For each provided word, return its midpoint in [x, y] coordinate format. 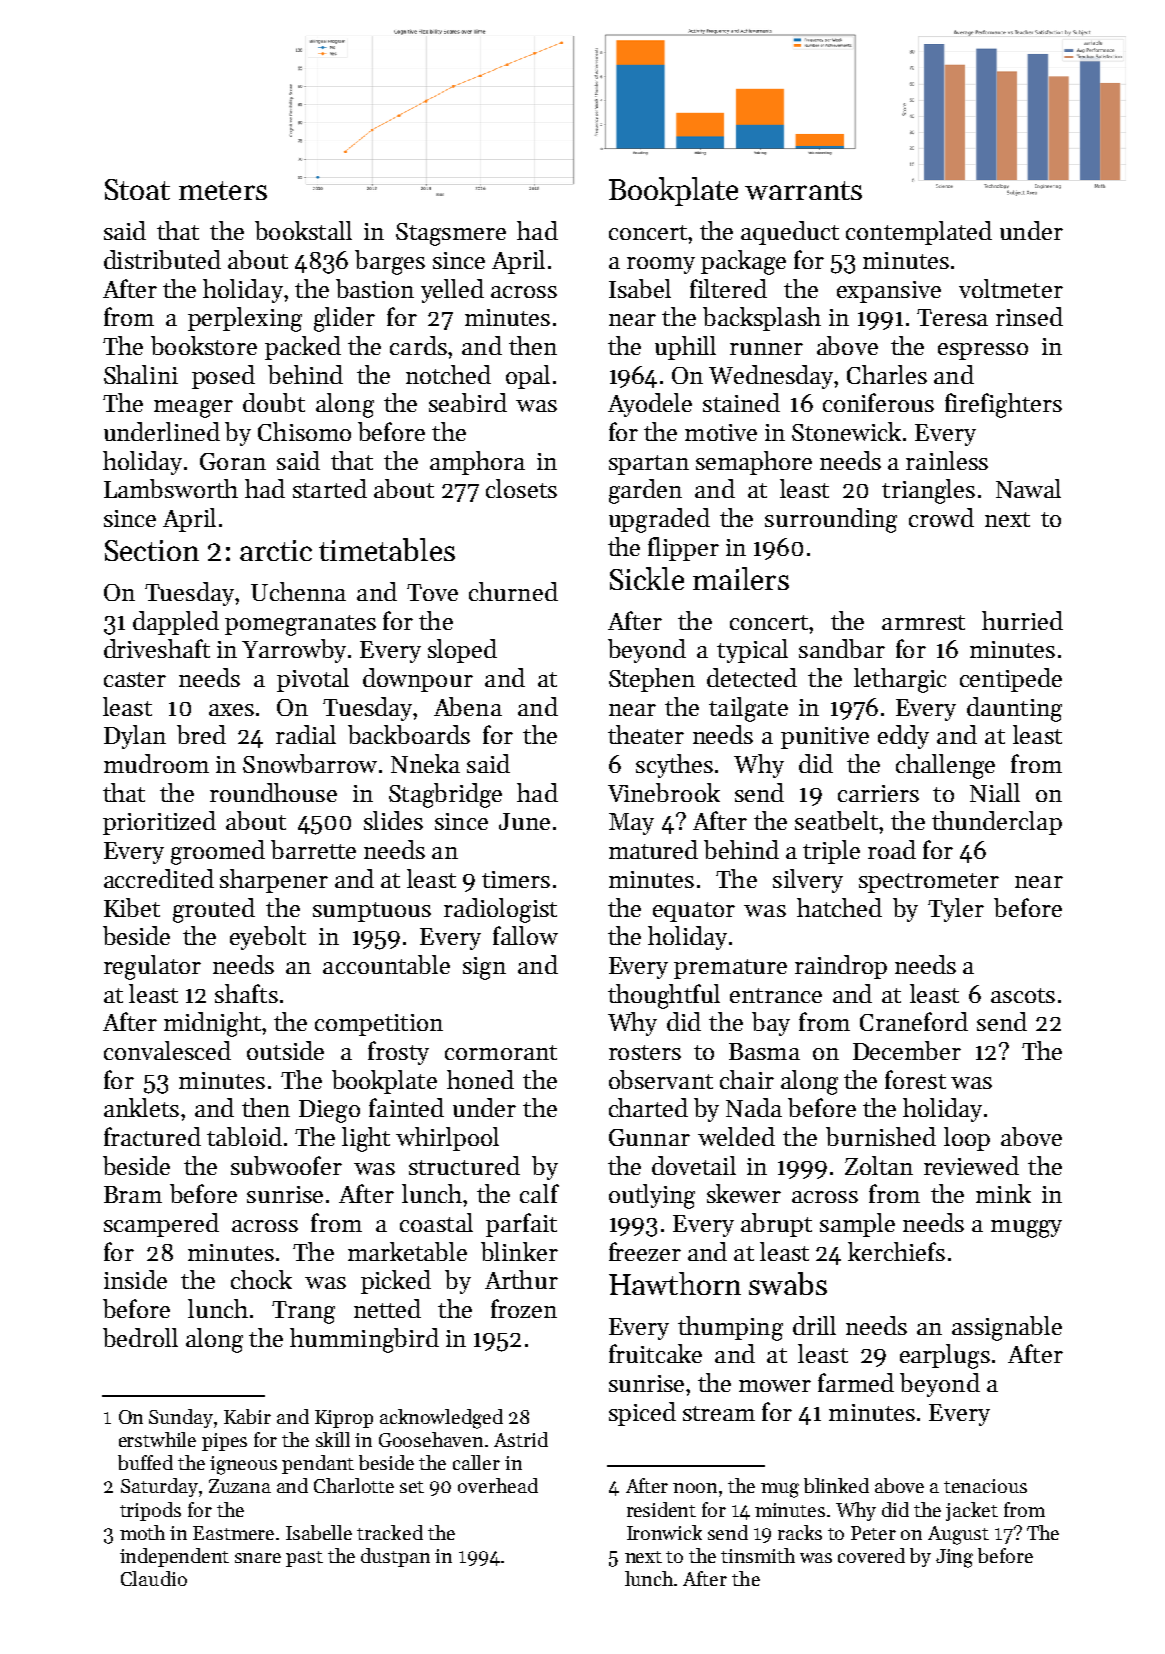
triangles [928, 491]
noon [695, 1488]
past [304, 1559]
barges [390, 262]
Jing [954, 1558]
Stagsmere [451, 234]
